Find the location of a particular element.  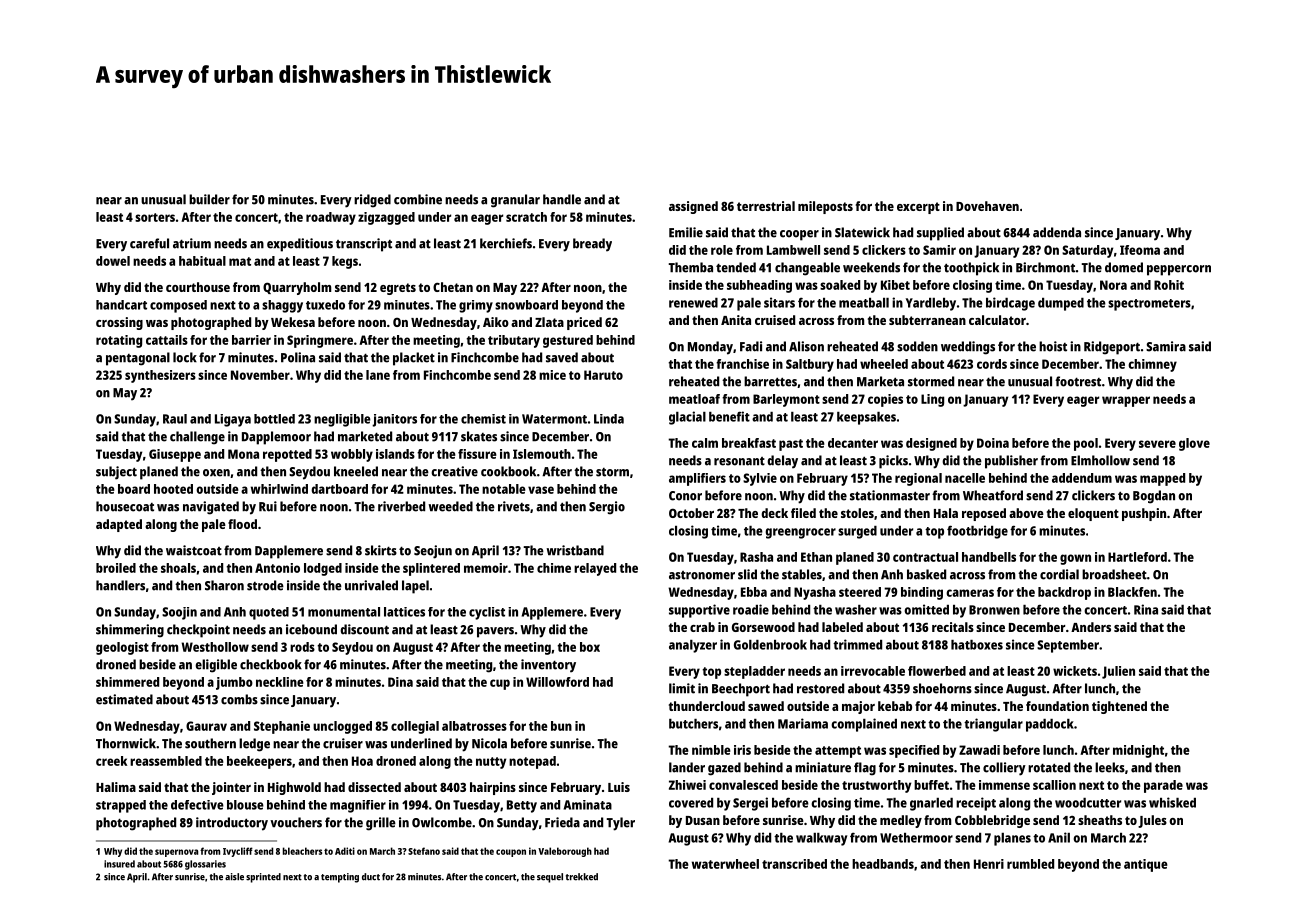

Dovehaven is located at coordinates (987, 206).
